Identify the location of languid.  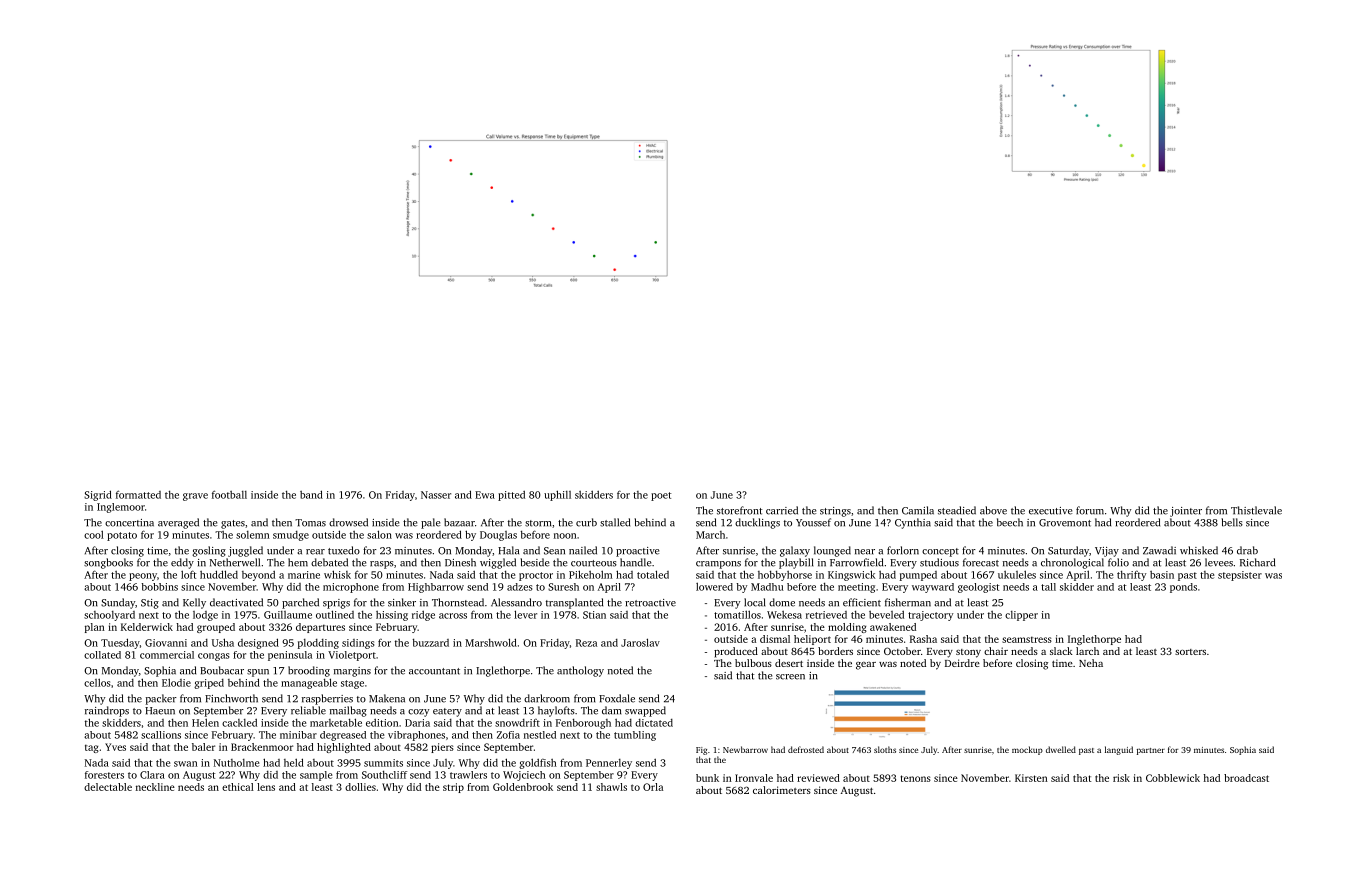
(1119, 750).
